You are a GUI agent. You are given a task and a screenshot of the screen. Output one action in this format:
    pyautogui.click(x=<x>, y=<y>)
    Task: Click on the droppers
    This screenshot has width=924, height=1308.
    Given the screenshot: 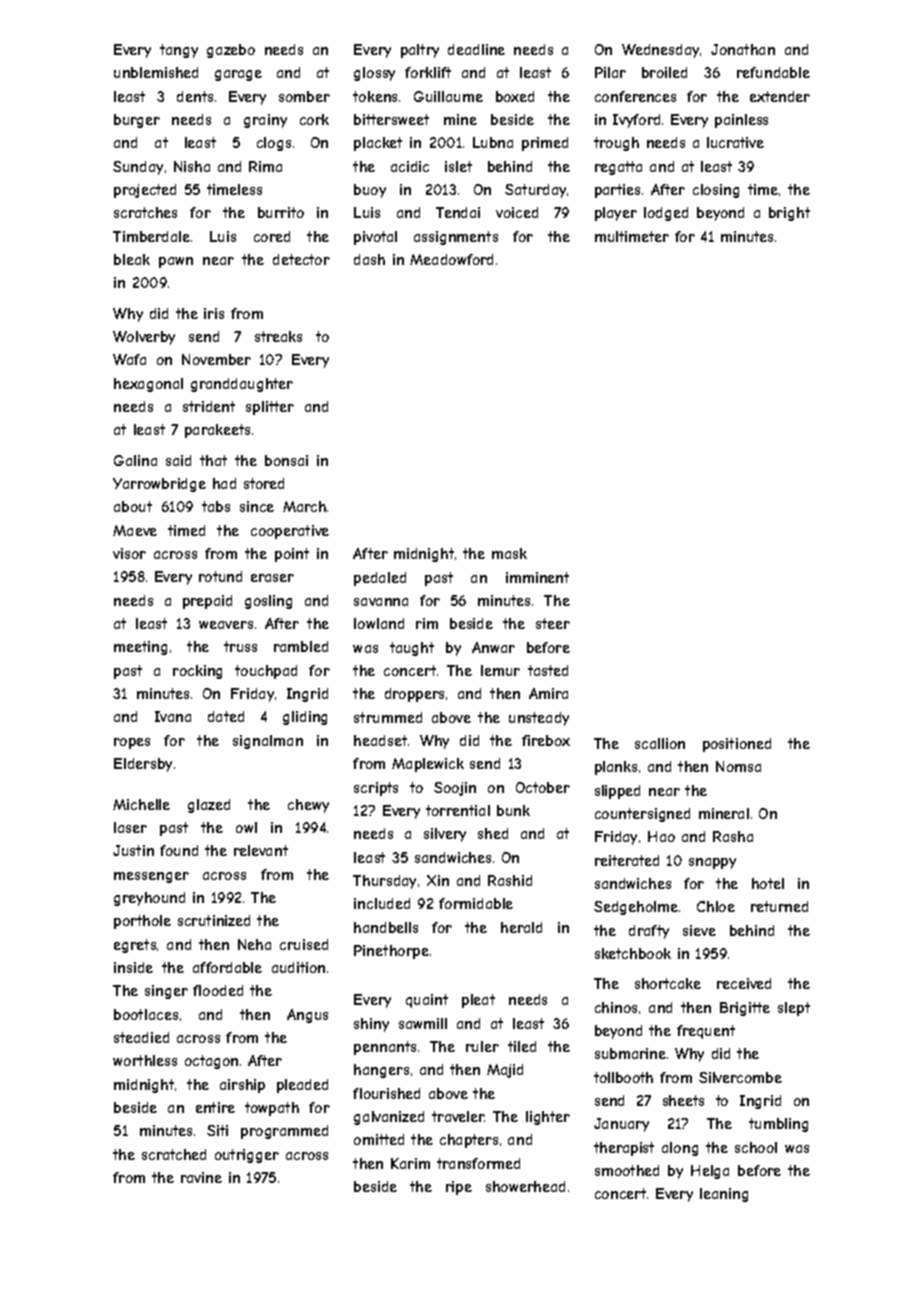 What is the action you would take?
    pyautogui.click(x=414, y=695)
